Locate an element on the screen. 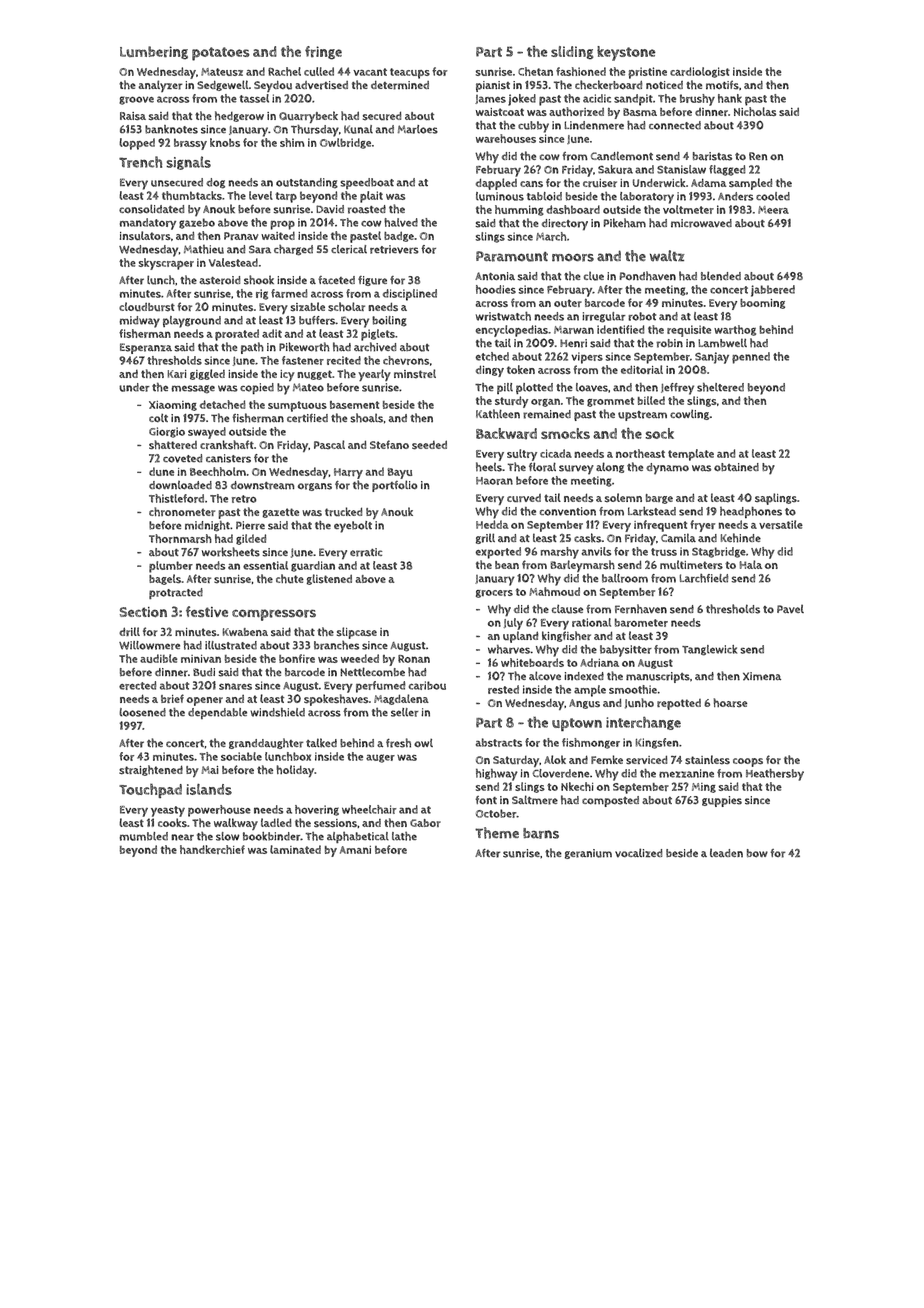  shim is located at coordinates (292, 142).
